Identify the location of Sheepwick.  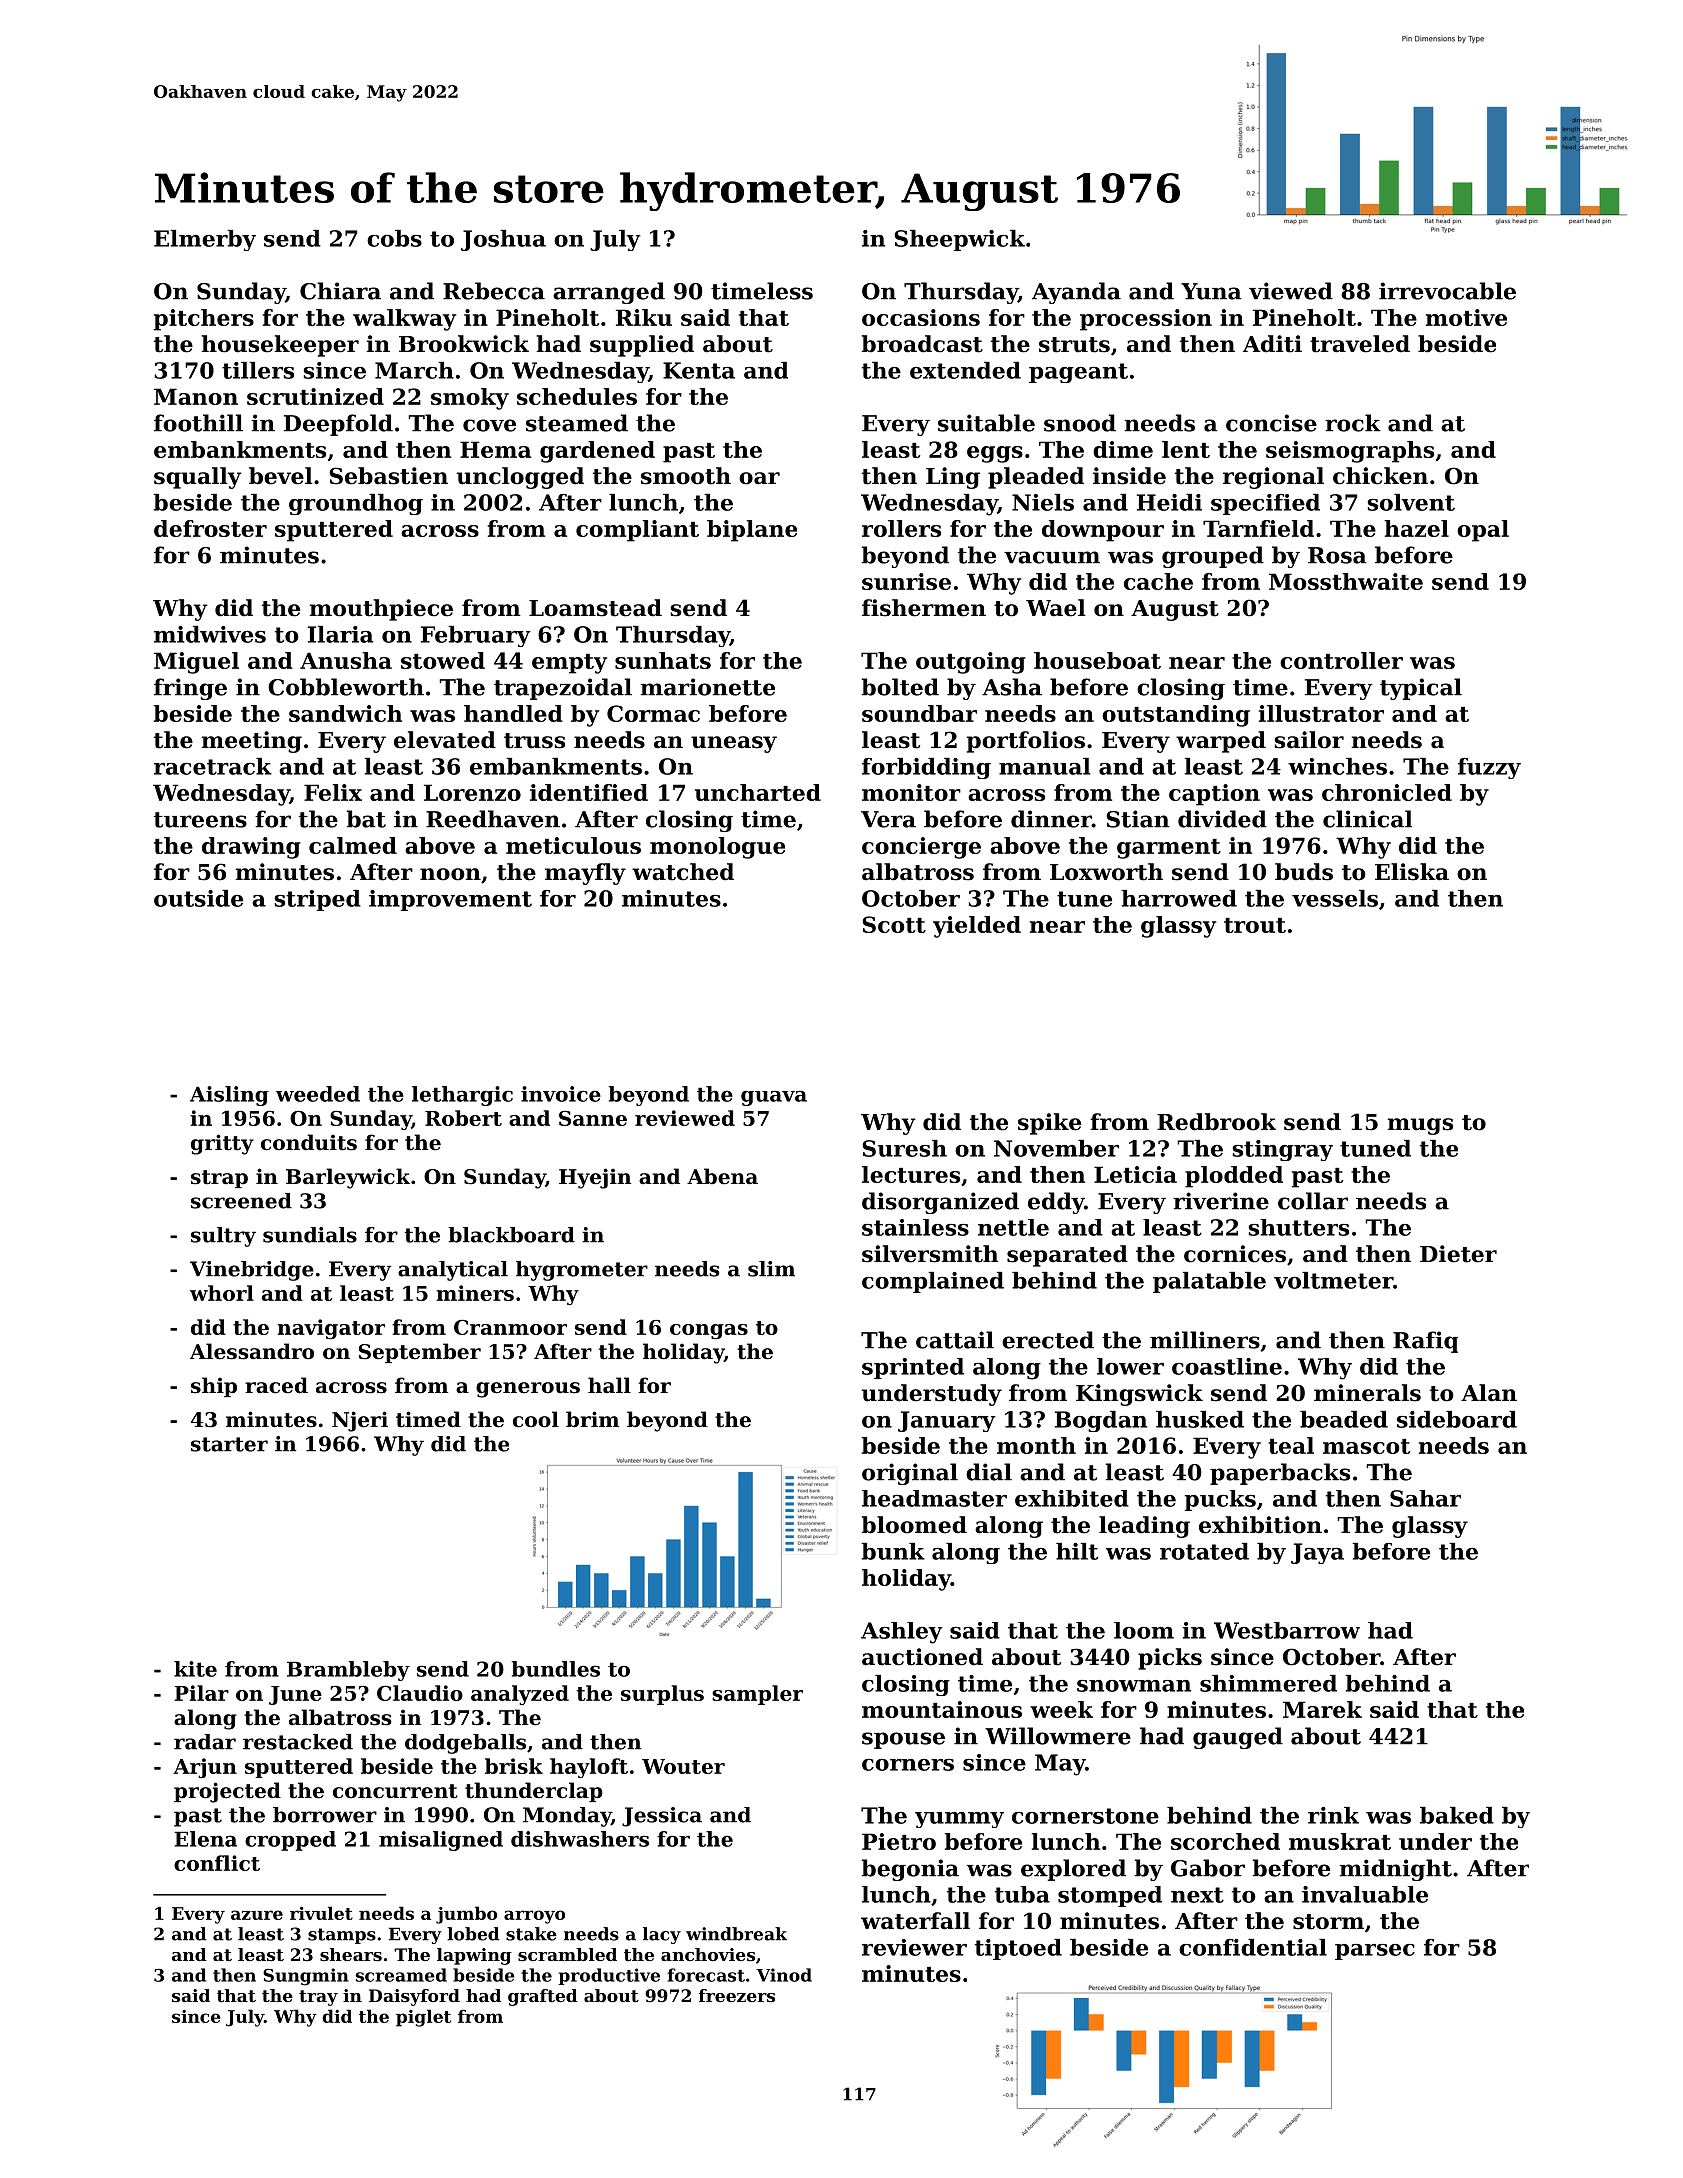
(959, 240).
